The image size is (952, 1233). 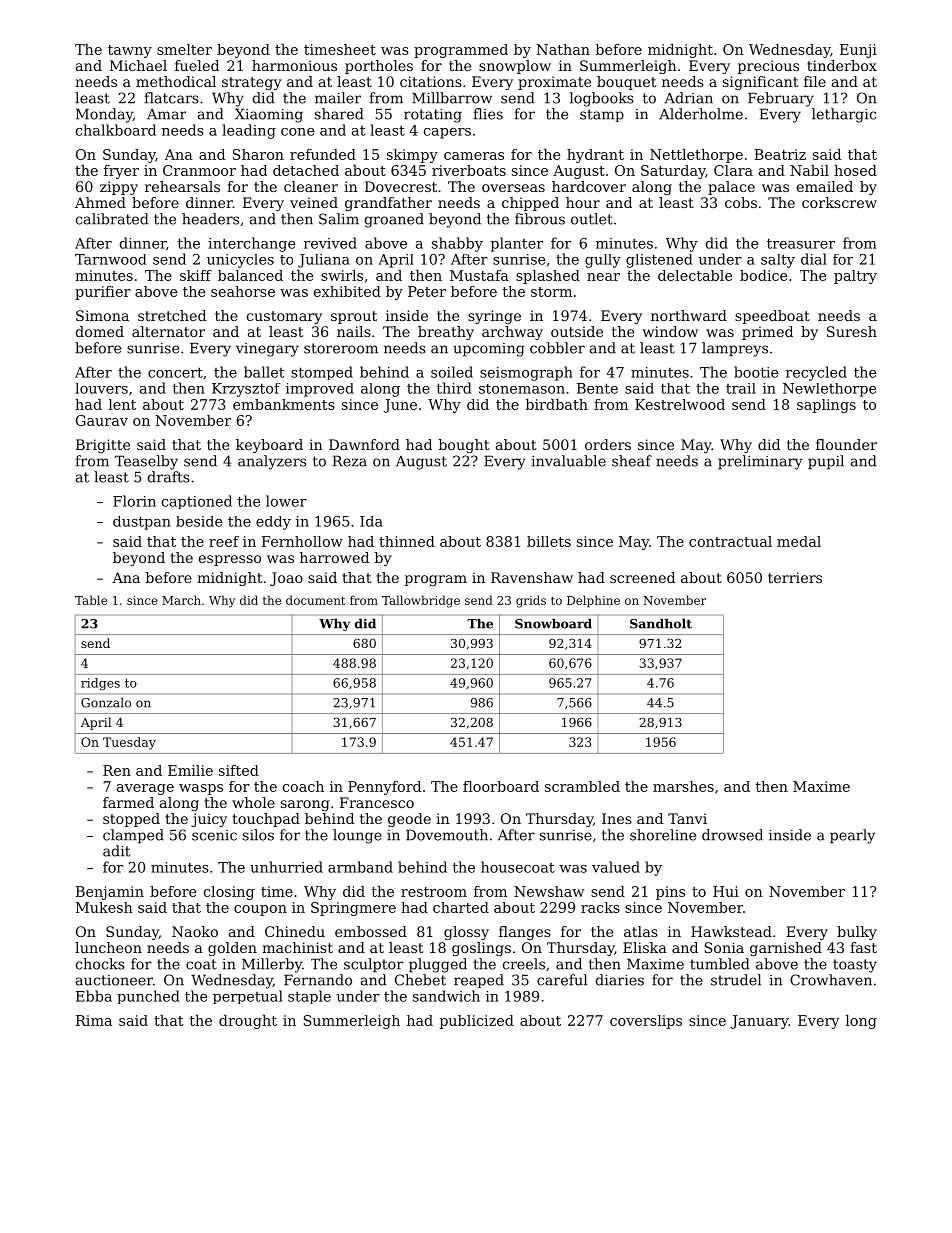 I want to click on Sandholt, so click(x=661, y=623).
